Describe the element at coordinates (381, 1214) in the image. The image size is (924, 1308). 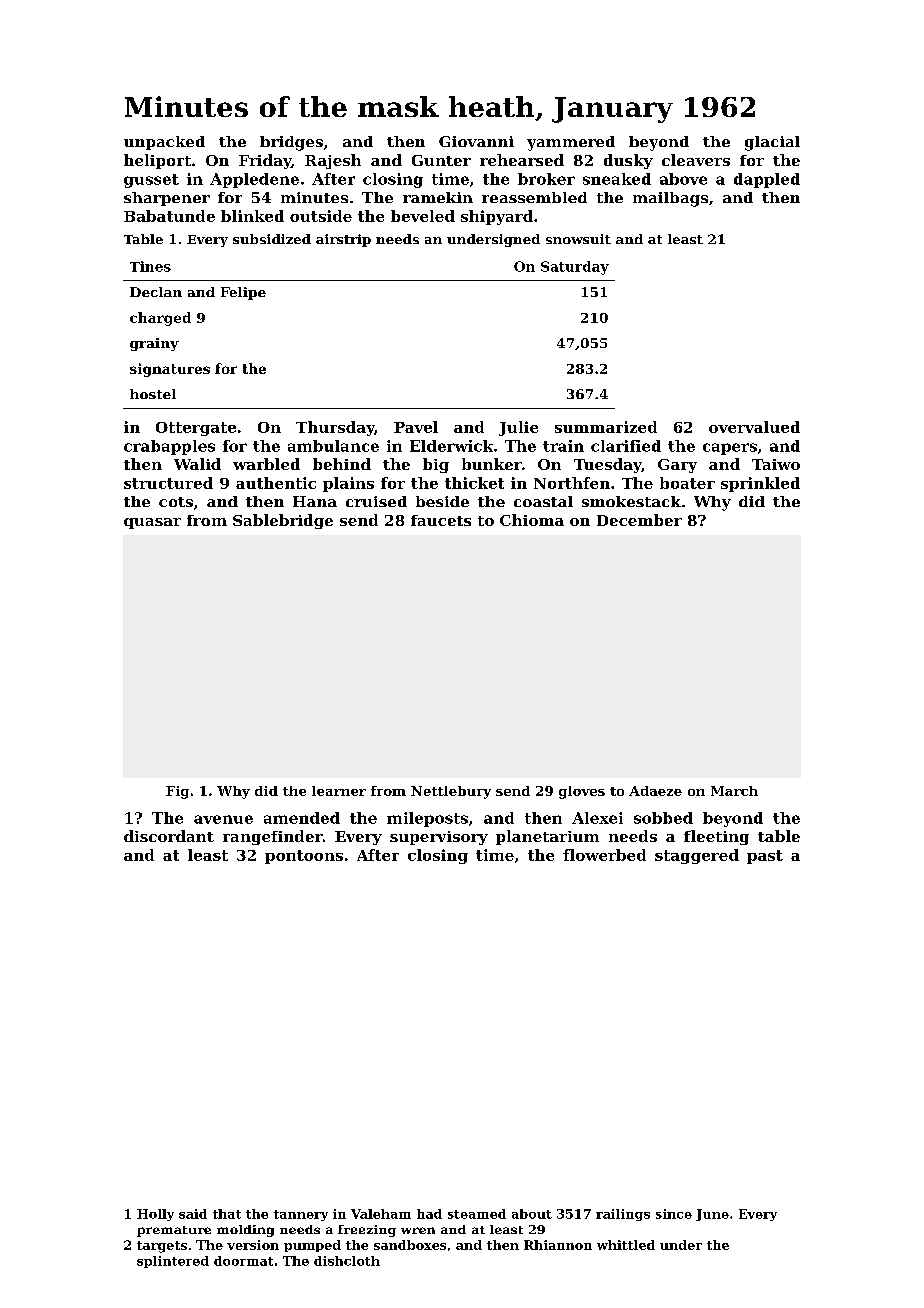
I see `Valeham` at that location.
